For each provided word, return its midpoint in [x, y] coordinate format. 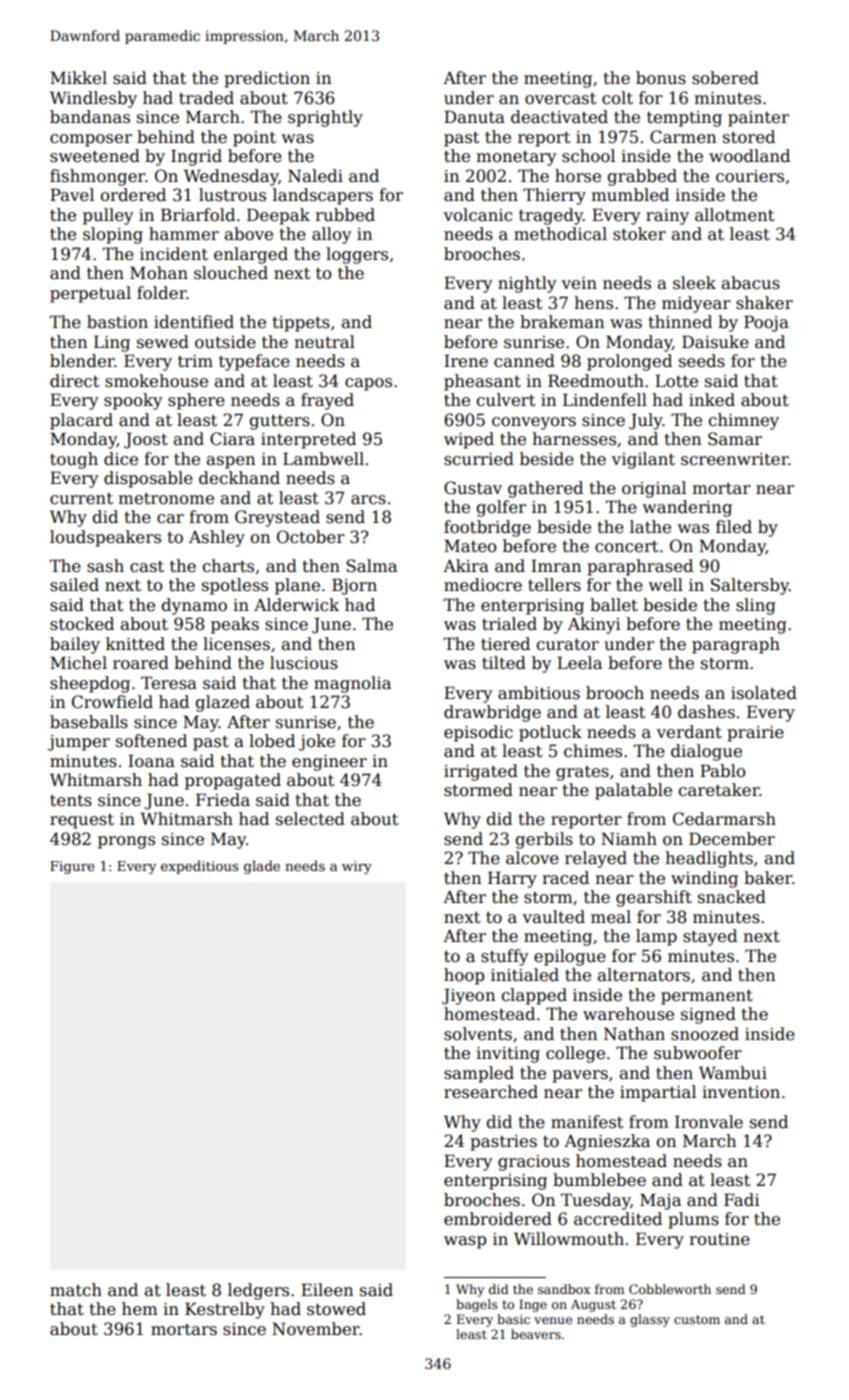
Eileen [327, 1290]
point [254, 139]
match [76, 1290]
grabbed [642, 177]
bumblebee [599, 1180]
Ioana [151, 761]
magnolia [352, 684]
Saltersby [750, 586]
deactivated [559, 117]
